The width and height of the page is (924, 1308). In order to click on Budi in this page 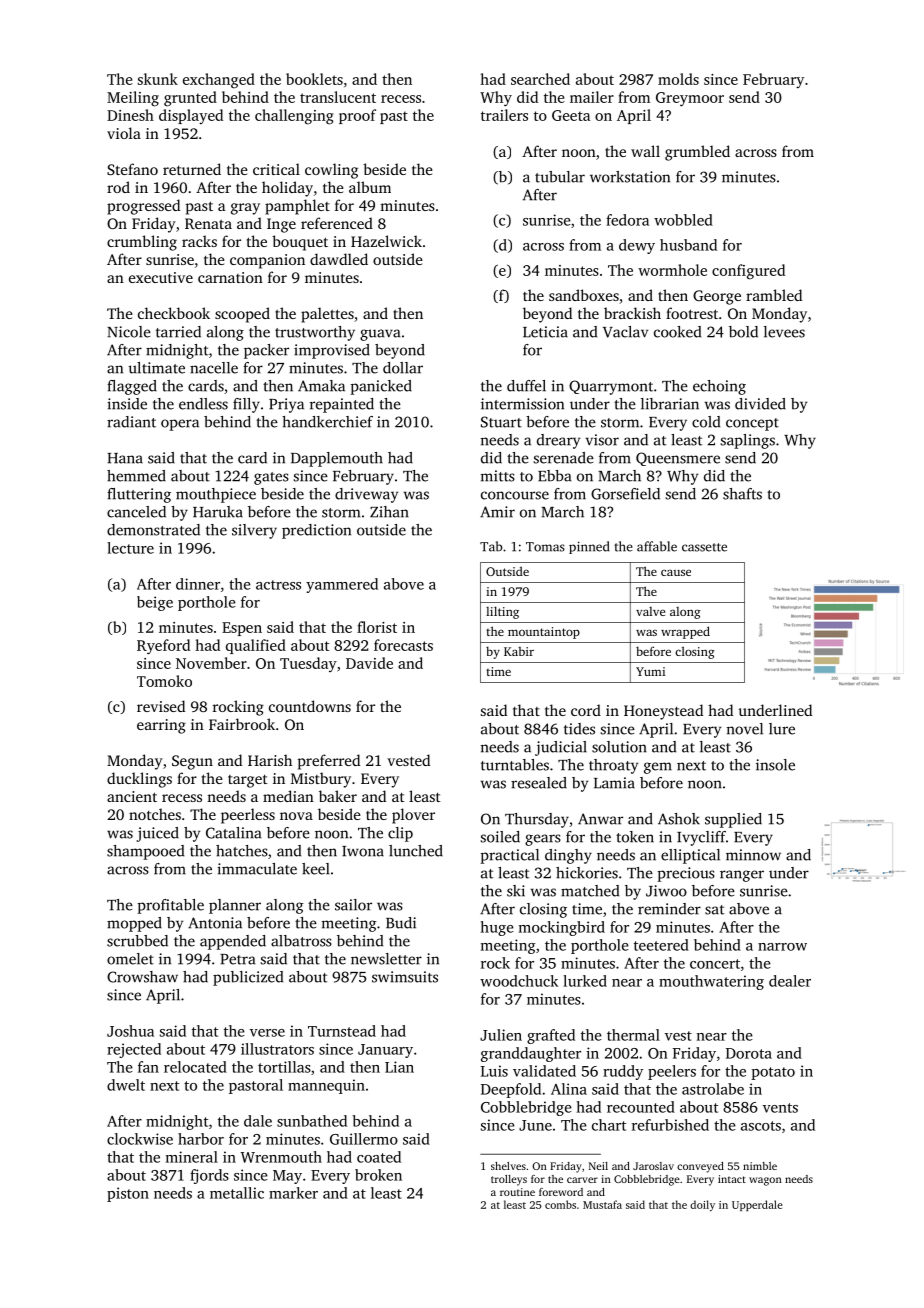, I will do `click(401, 923)`.
